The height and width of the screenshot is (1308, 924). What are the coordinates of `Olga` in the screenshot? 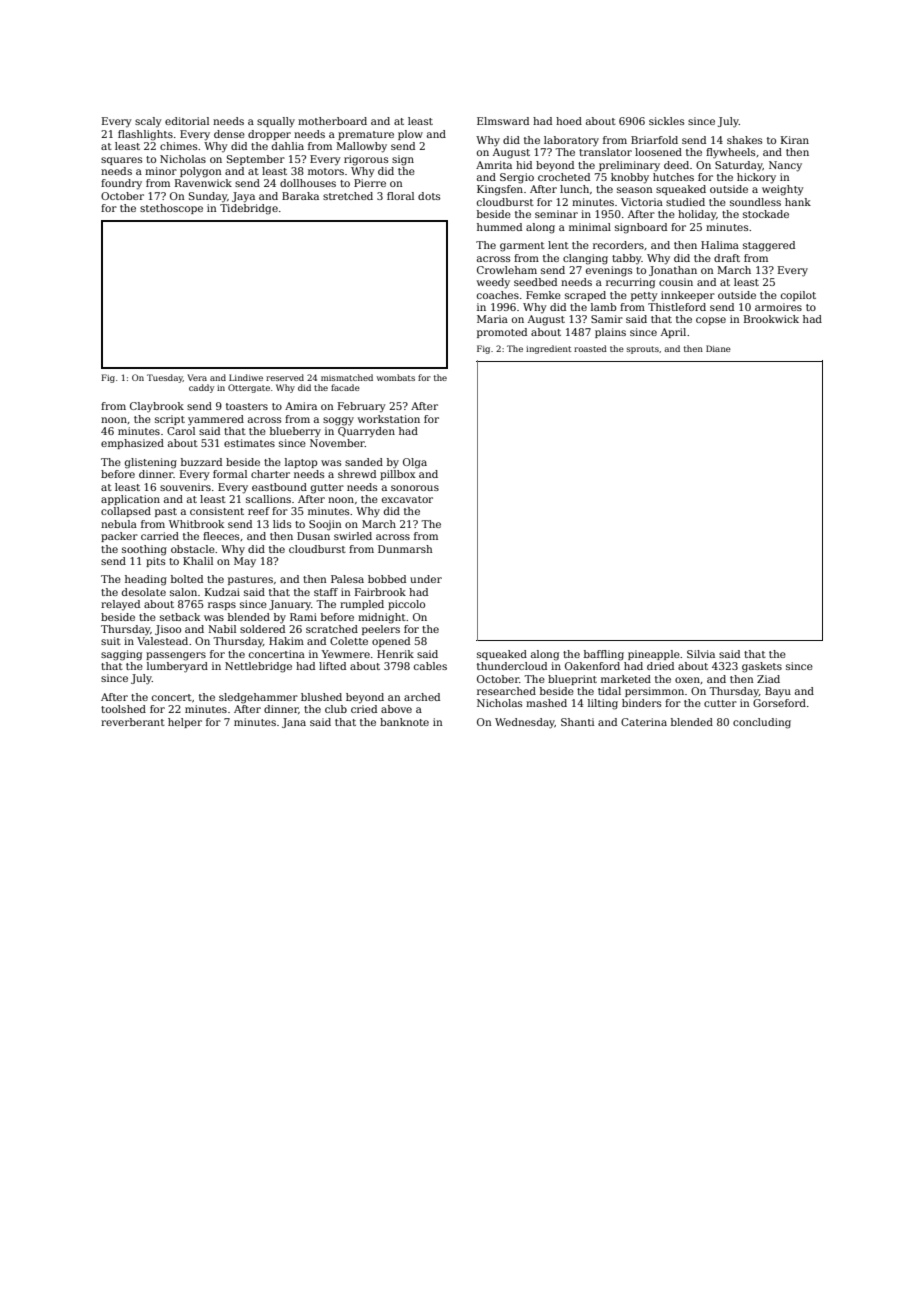 It's located at (415, 463).
